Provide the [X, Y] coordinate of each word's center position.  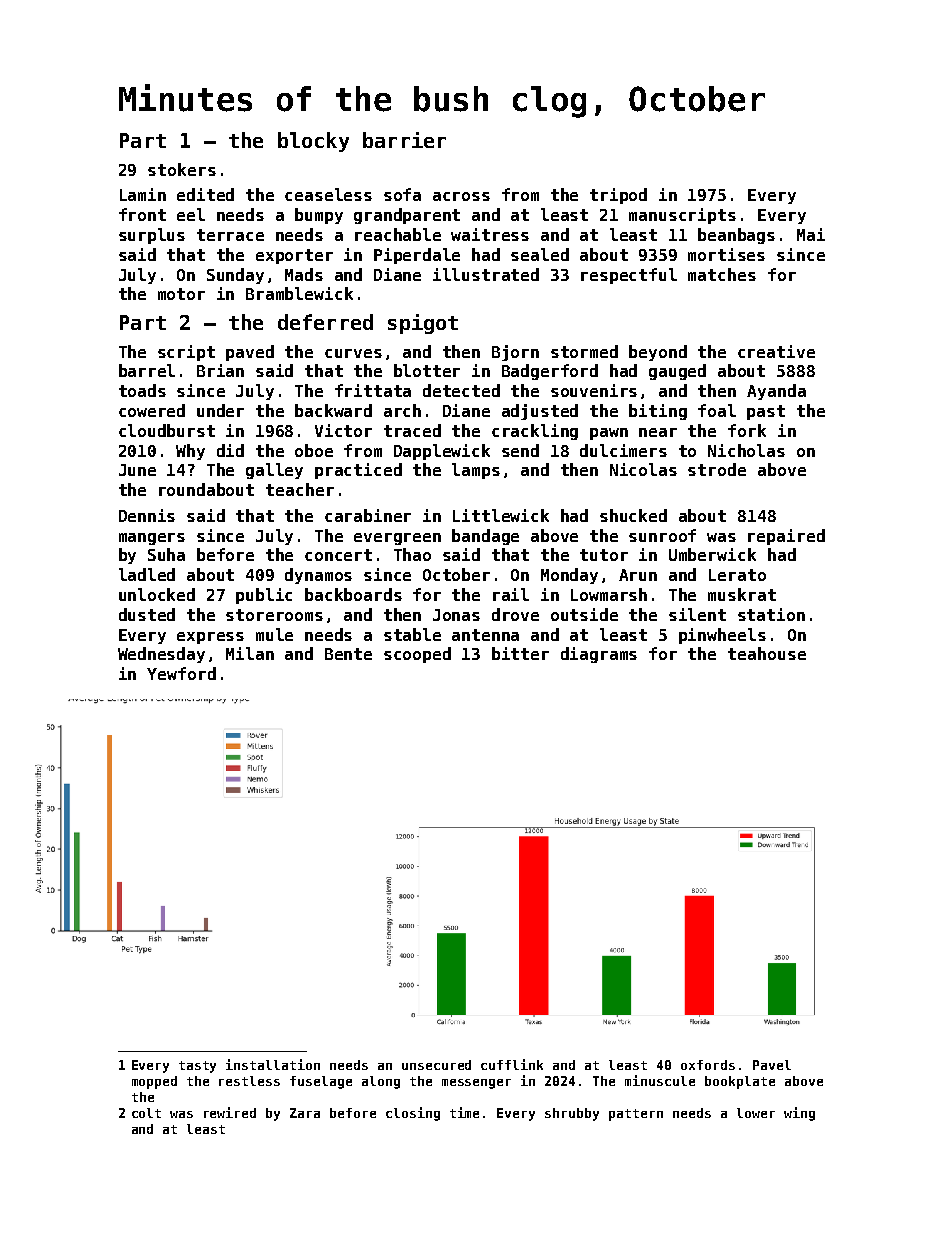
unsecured [436, 1065]
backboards [353, 594]
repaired [786, 537]
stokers [182, 169]
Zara [305, 1113]
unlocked [157, 594]
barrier [404, 140]
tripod [618, 196]
